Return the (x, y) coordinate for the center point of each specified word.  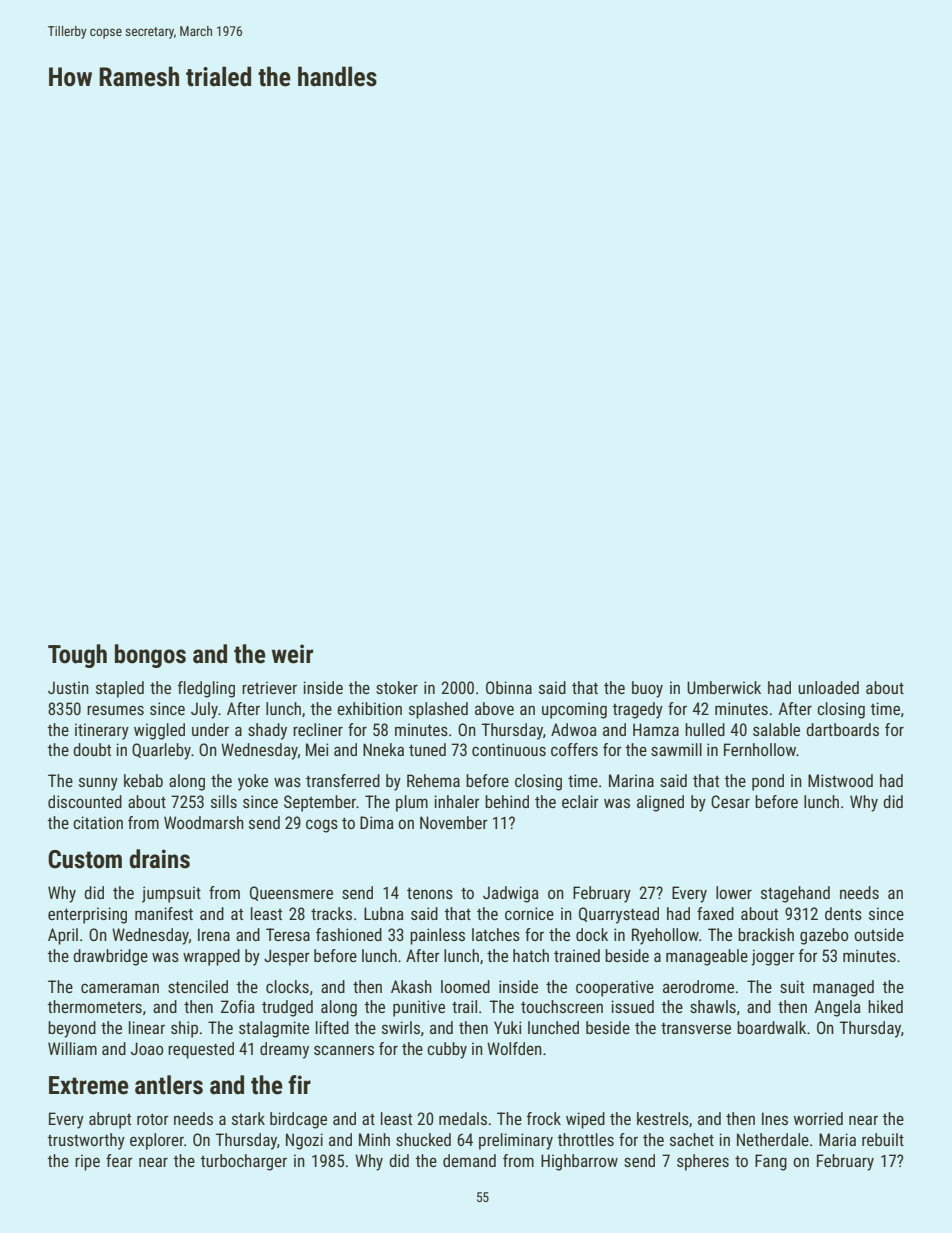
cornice (529, 913)
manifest (164, 913)
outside (879, 934)
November (454, 822)
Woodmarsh (204, 822)
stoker (397, 687)
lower (734, 892)
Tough (77, 656)
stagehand (795, 894)
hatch (531, 955)
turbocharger (243, 1162)
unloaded (828, 687)
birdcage (298, 1120)
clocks (287, 986)
